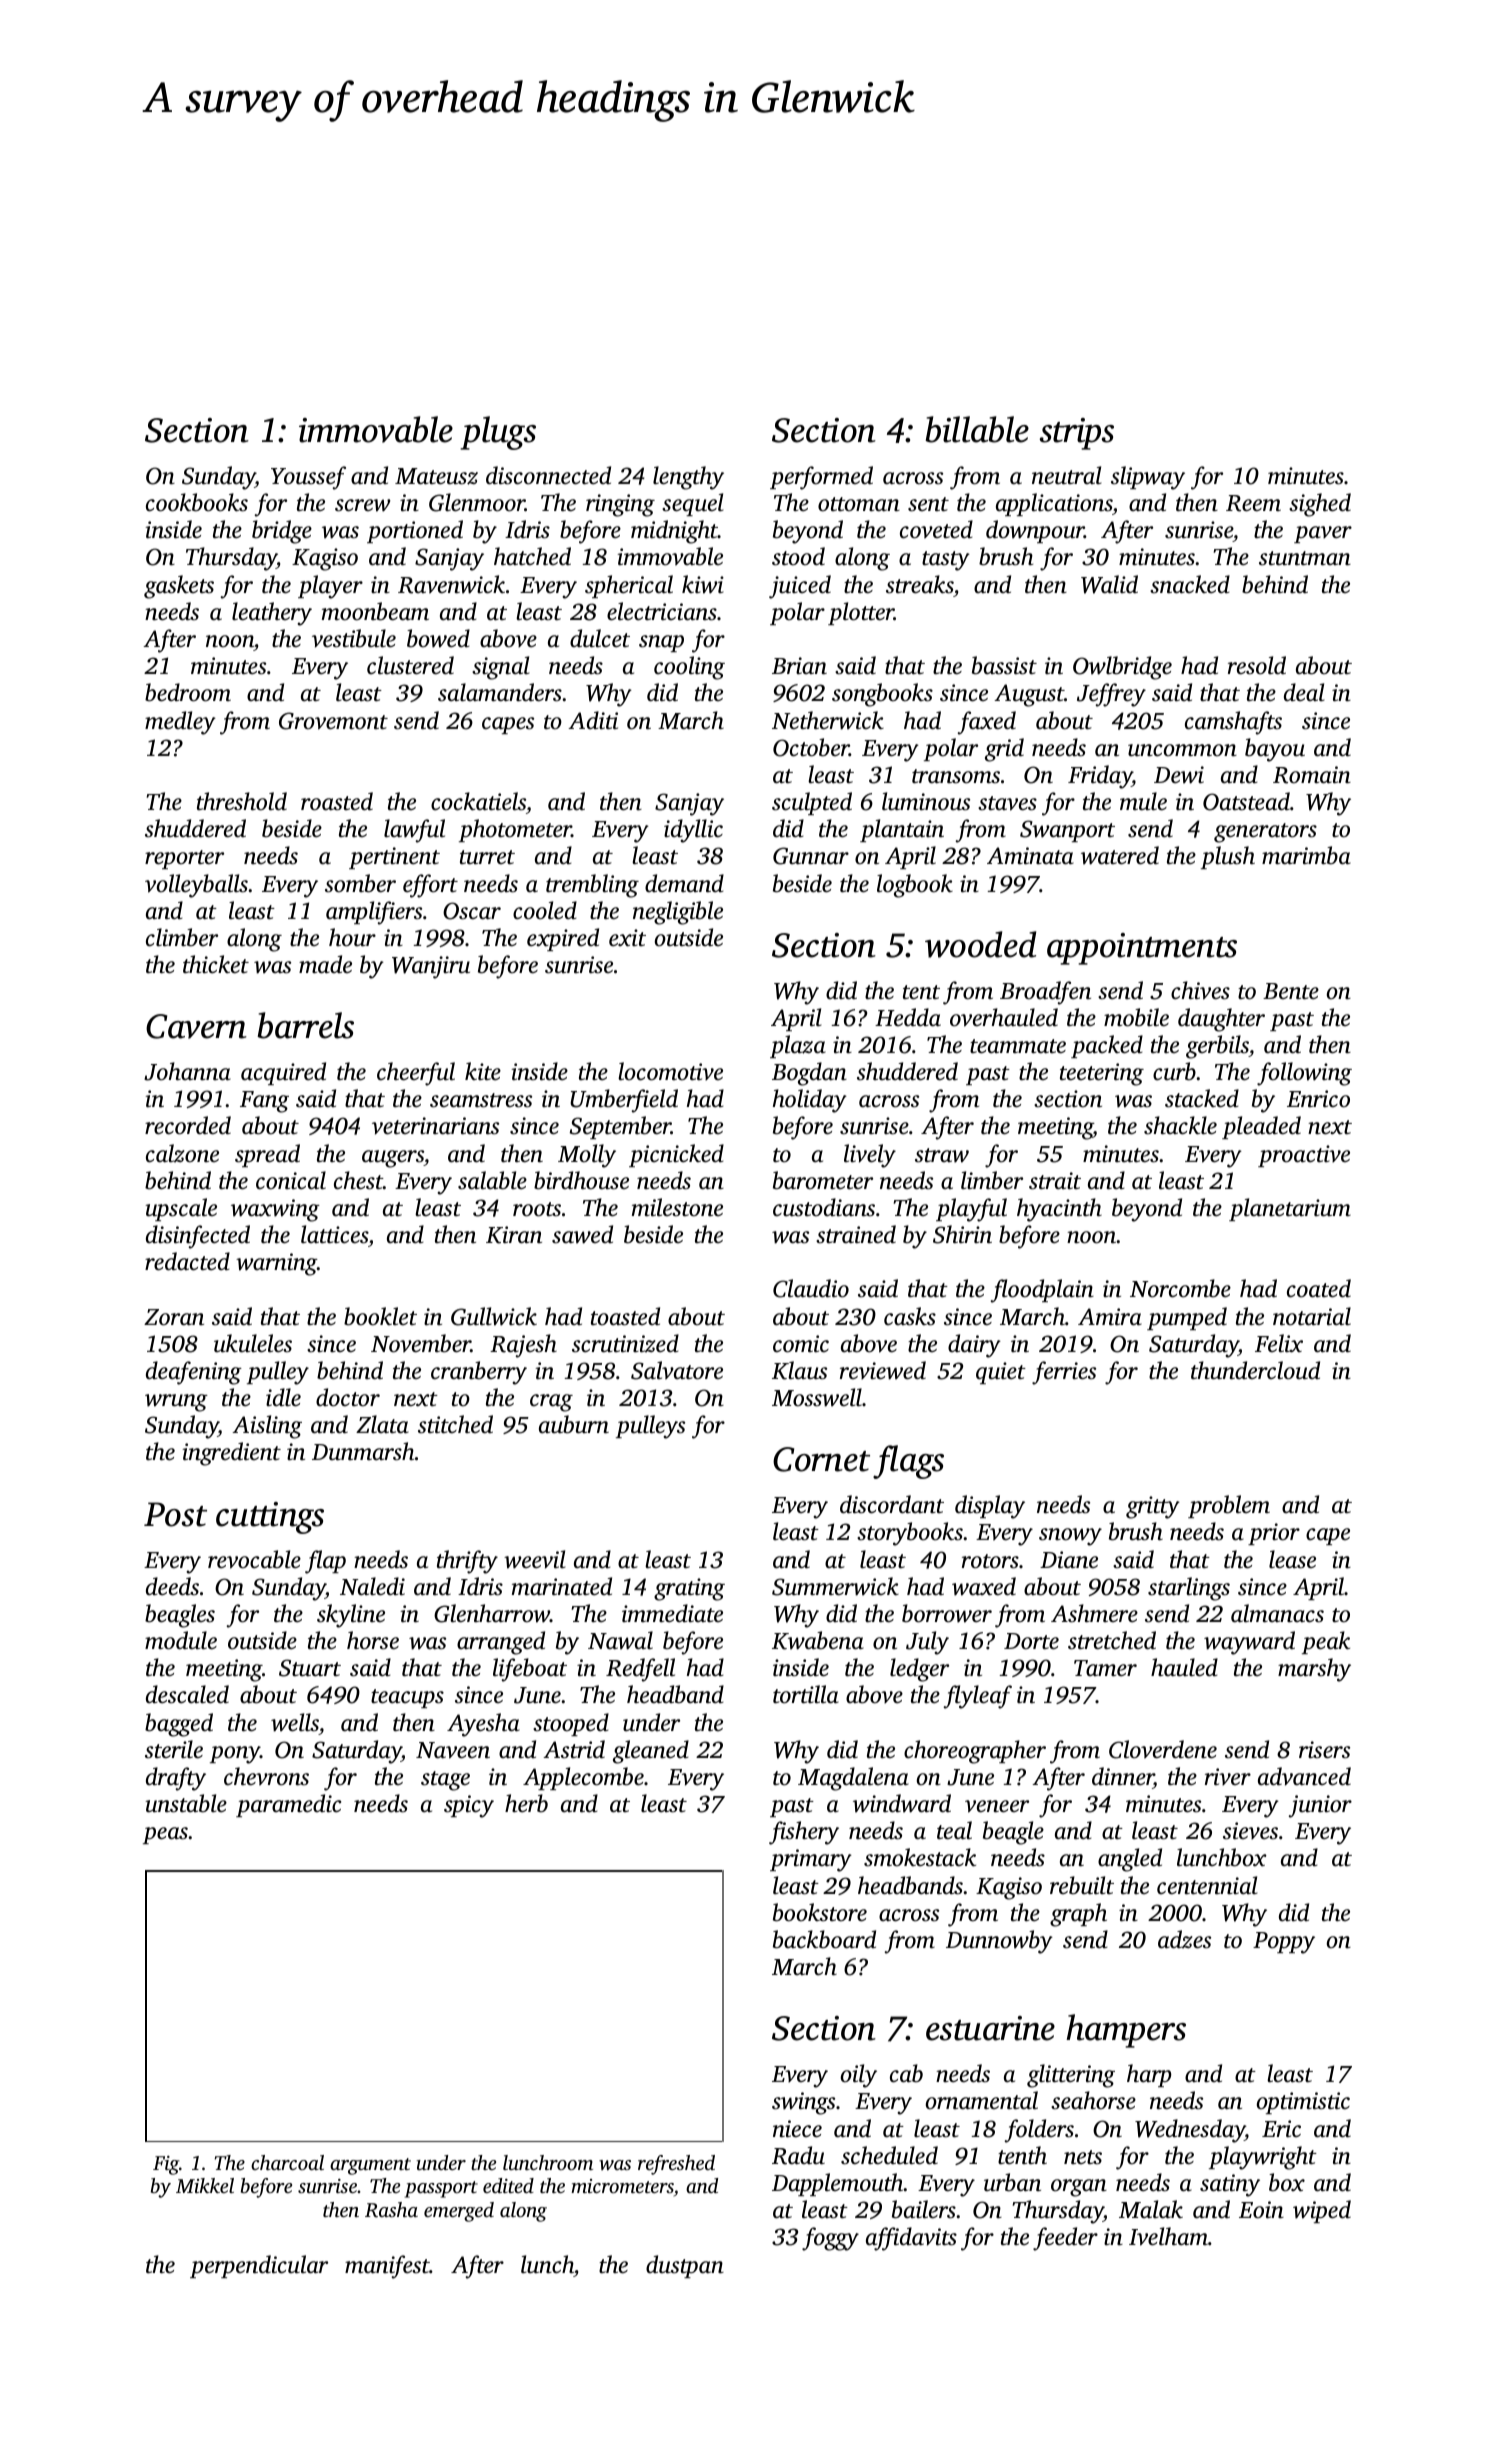 This page has width=1496, height=2464. What do you see at coordinates (861, 613) in the page?
I see `plotter` at bounding box center [861, 613].
